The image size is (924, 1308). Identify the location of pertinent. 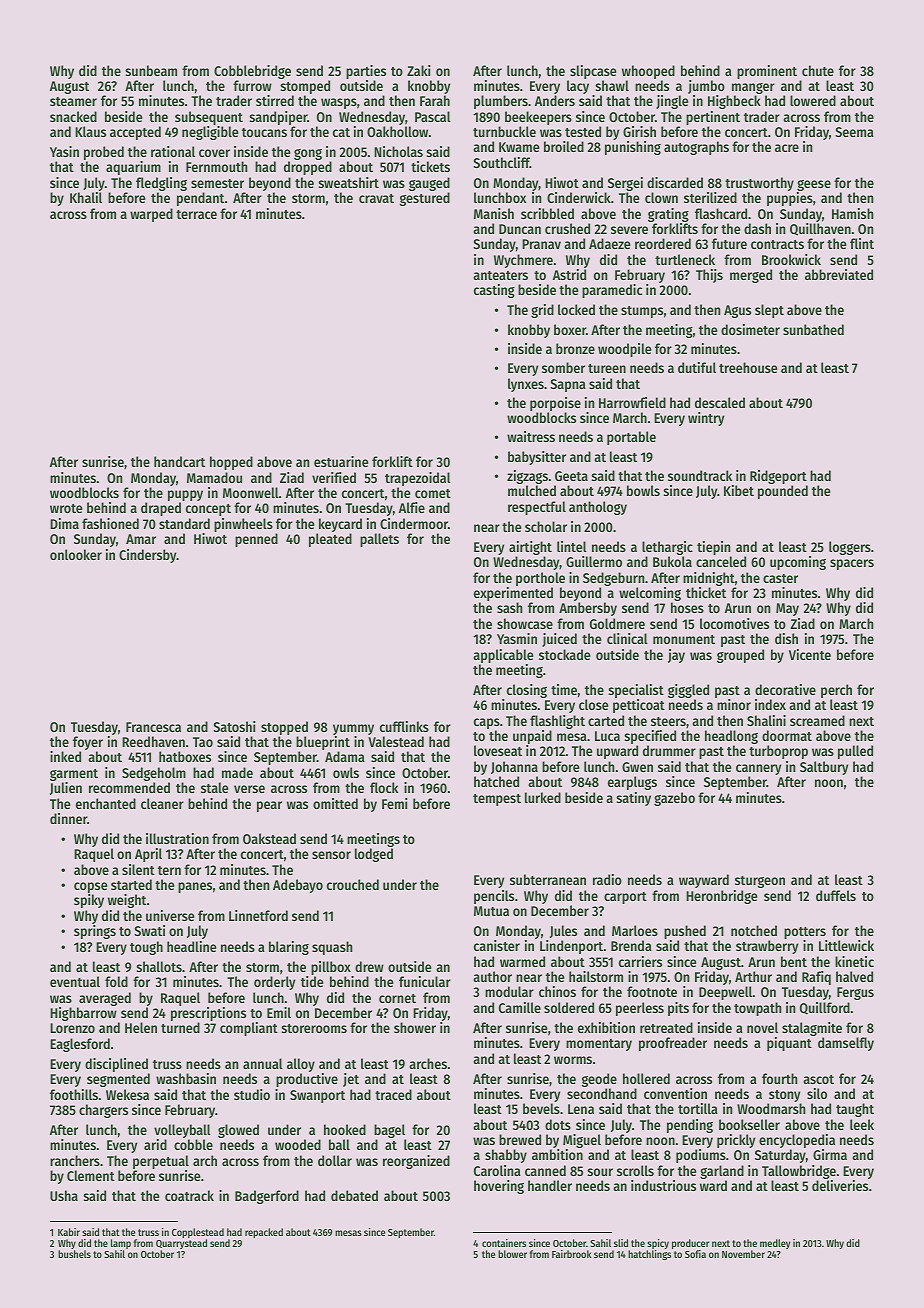
(713, 118).
